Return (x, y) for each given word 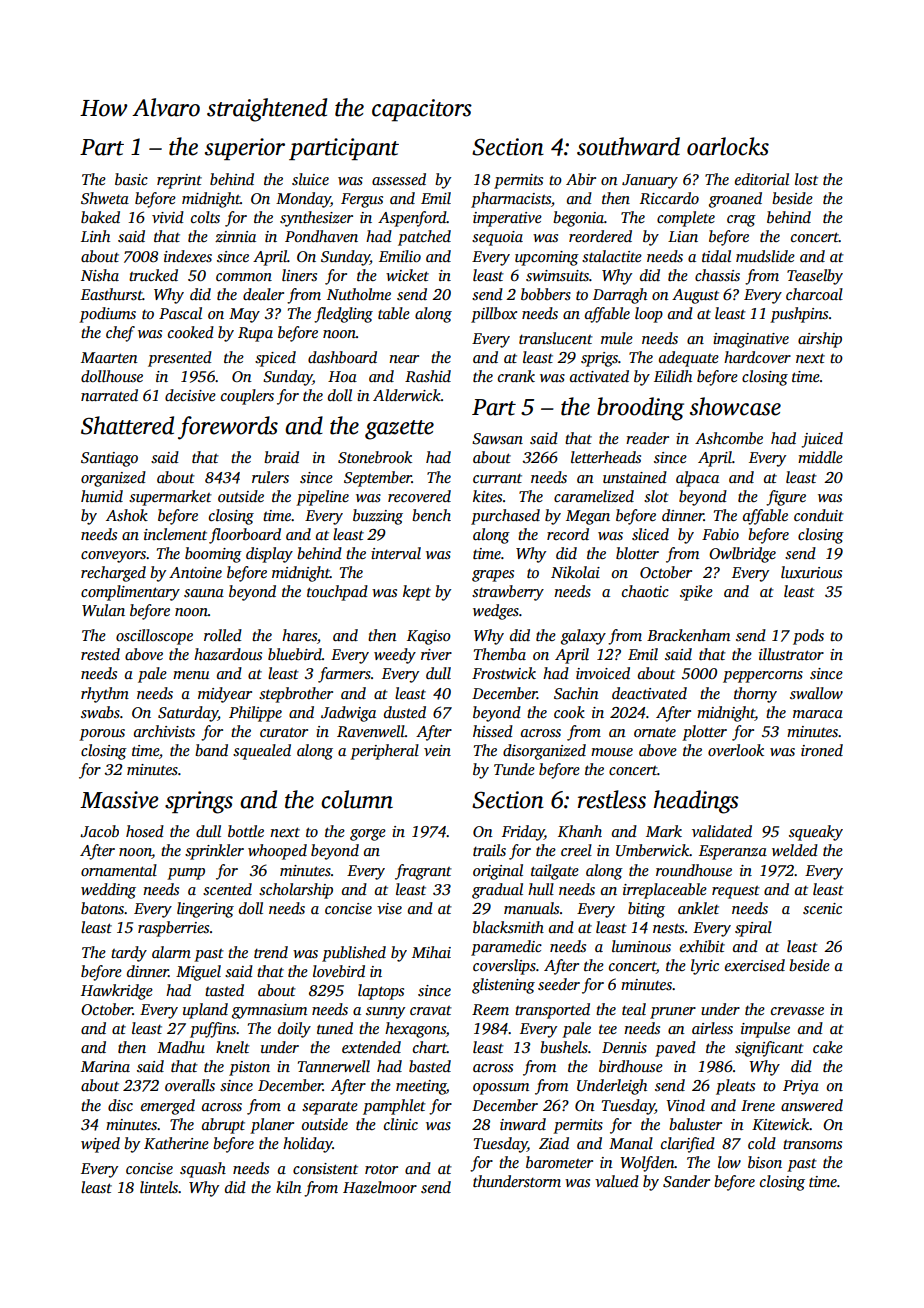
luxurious (811, 572)
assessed (399, 179)
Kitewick (781, 1124)
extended (371, 1047)
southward (628, 146)
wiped (100, 1145)
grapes (493, 576)
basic (131, 179)
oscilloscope (154, 637)
